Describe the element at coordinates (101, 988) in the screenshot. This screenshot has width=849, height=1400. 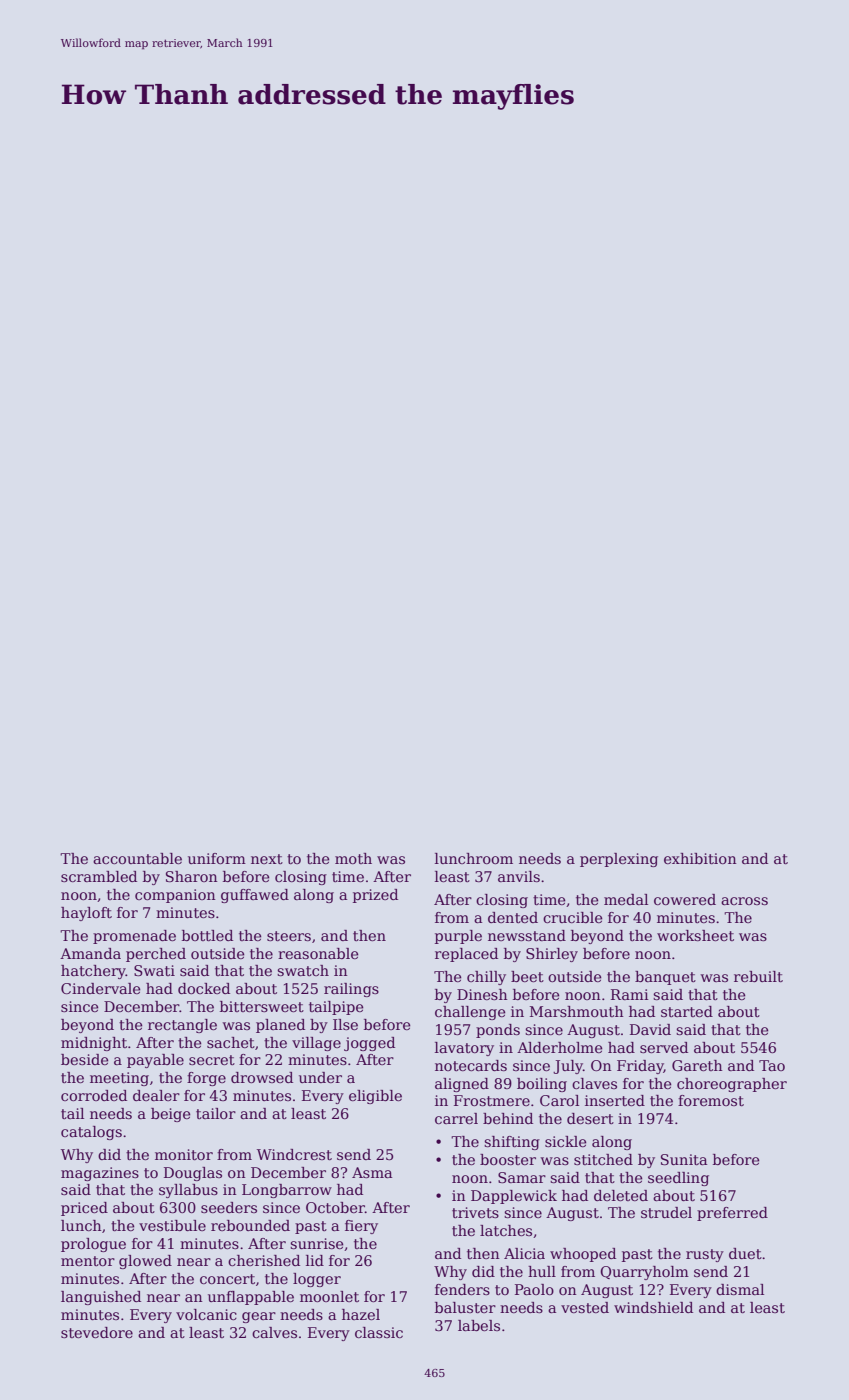
I see `Cindervale` at that location.
